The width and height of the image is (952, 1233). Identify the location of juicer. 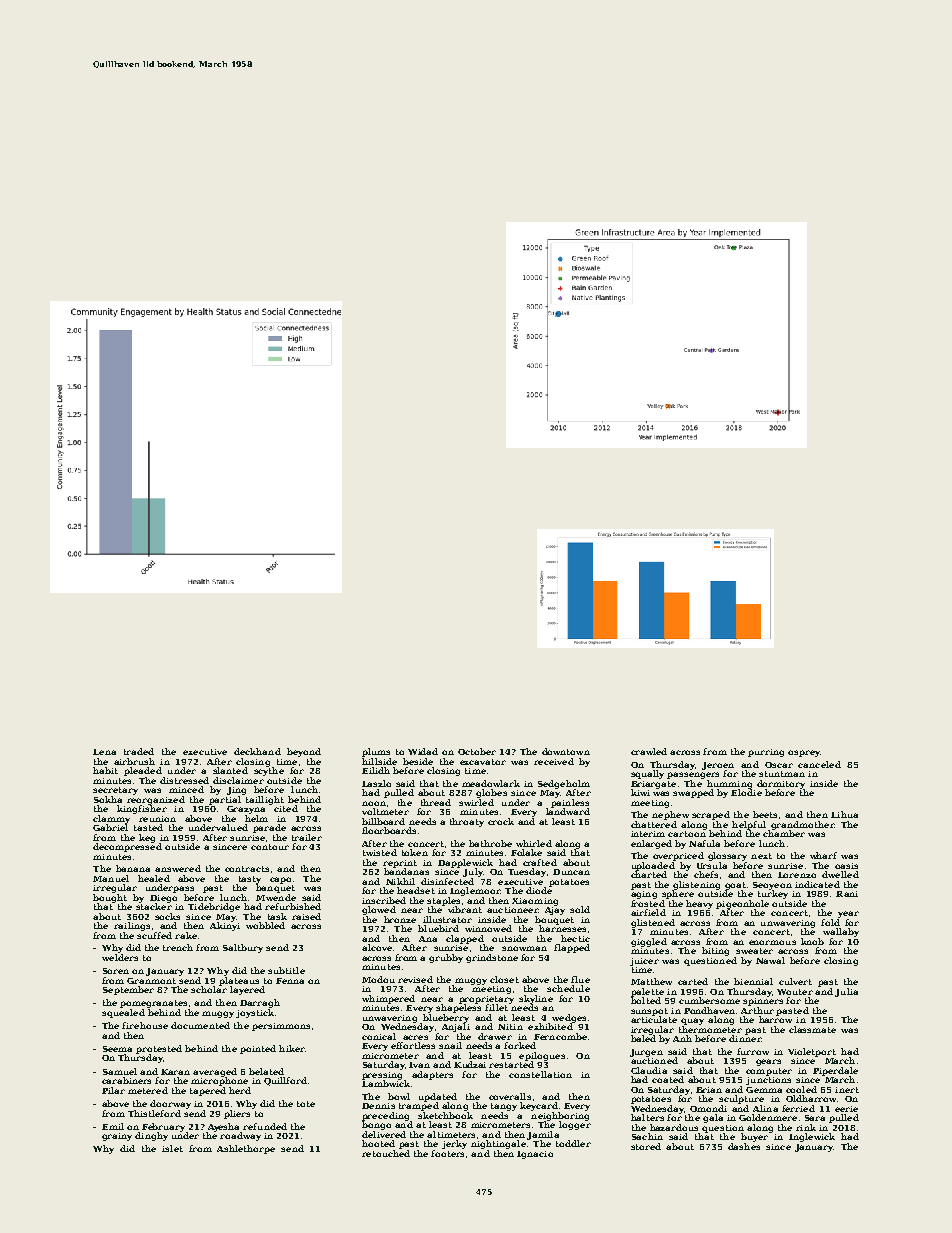
(644, 962).
